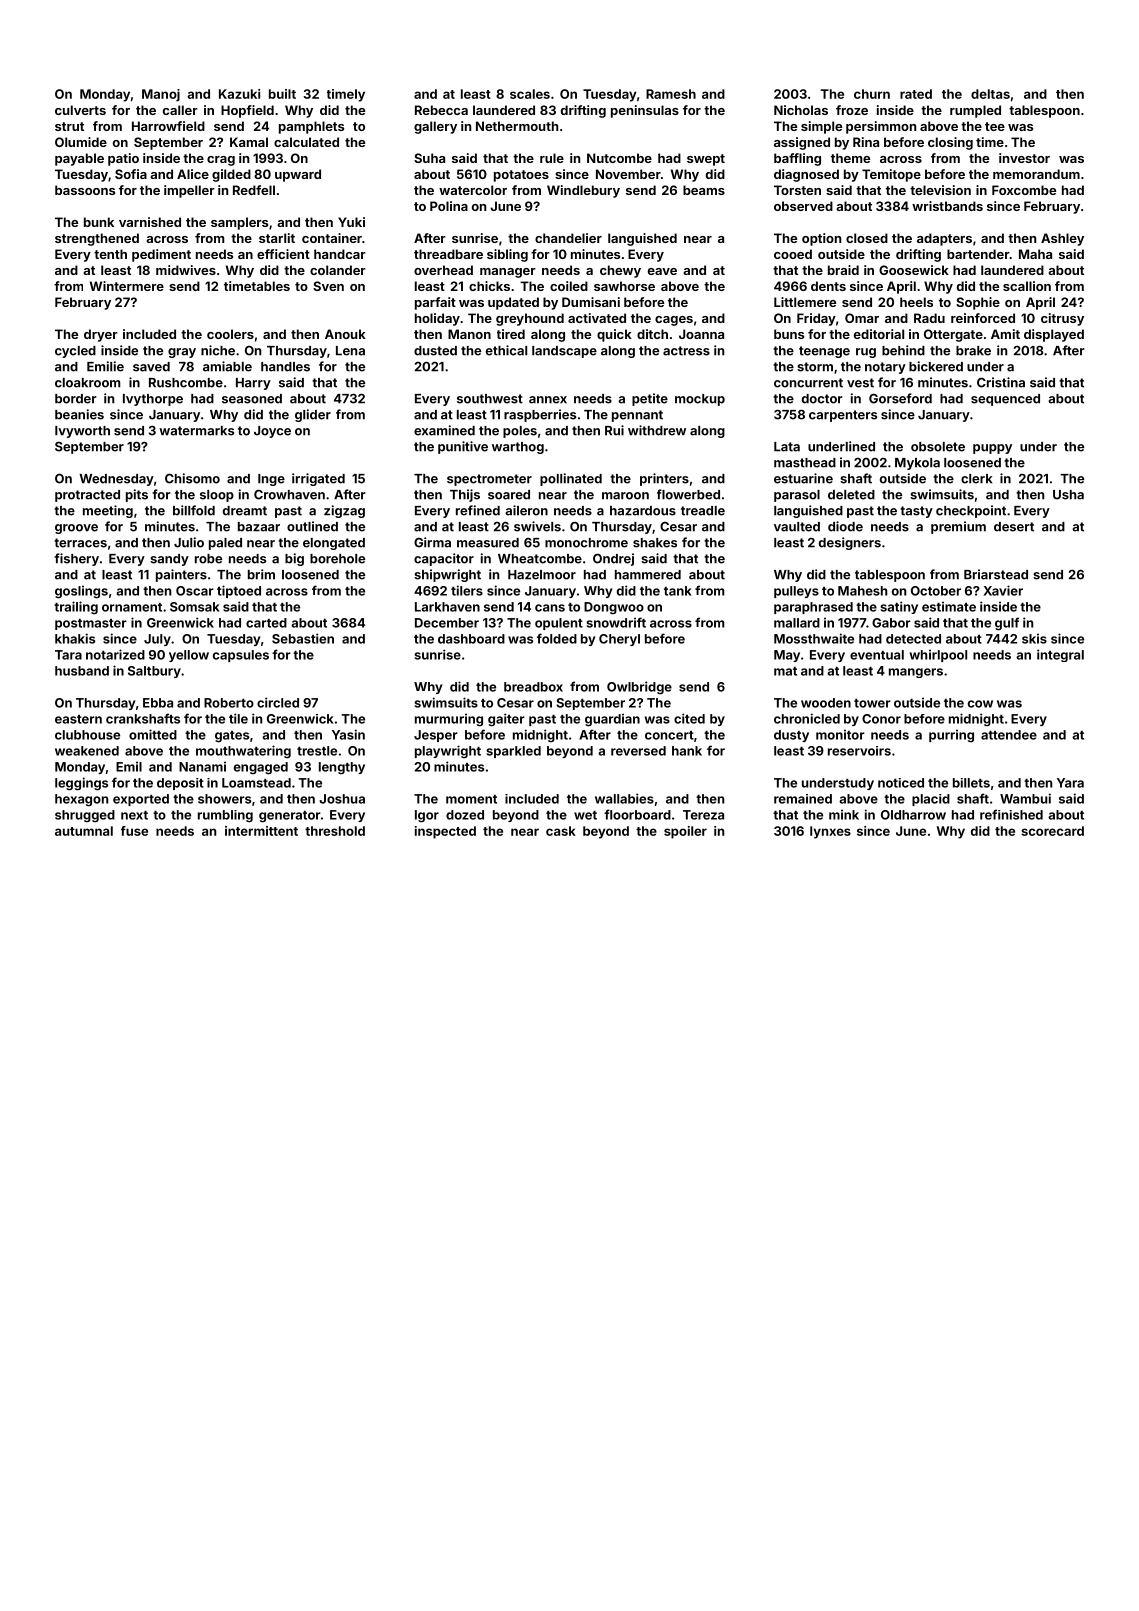 This screenshot has width=1139, height=1611. What do you see at coordinates (76, 529) in the screenshot?
I see `groove` at bounding box center [76, 529].
